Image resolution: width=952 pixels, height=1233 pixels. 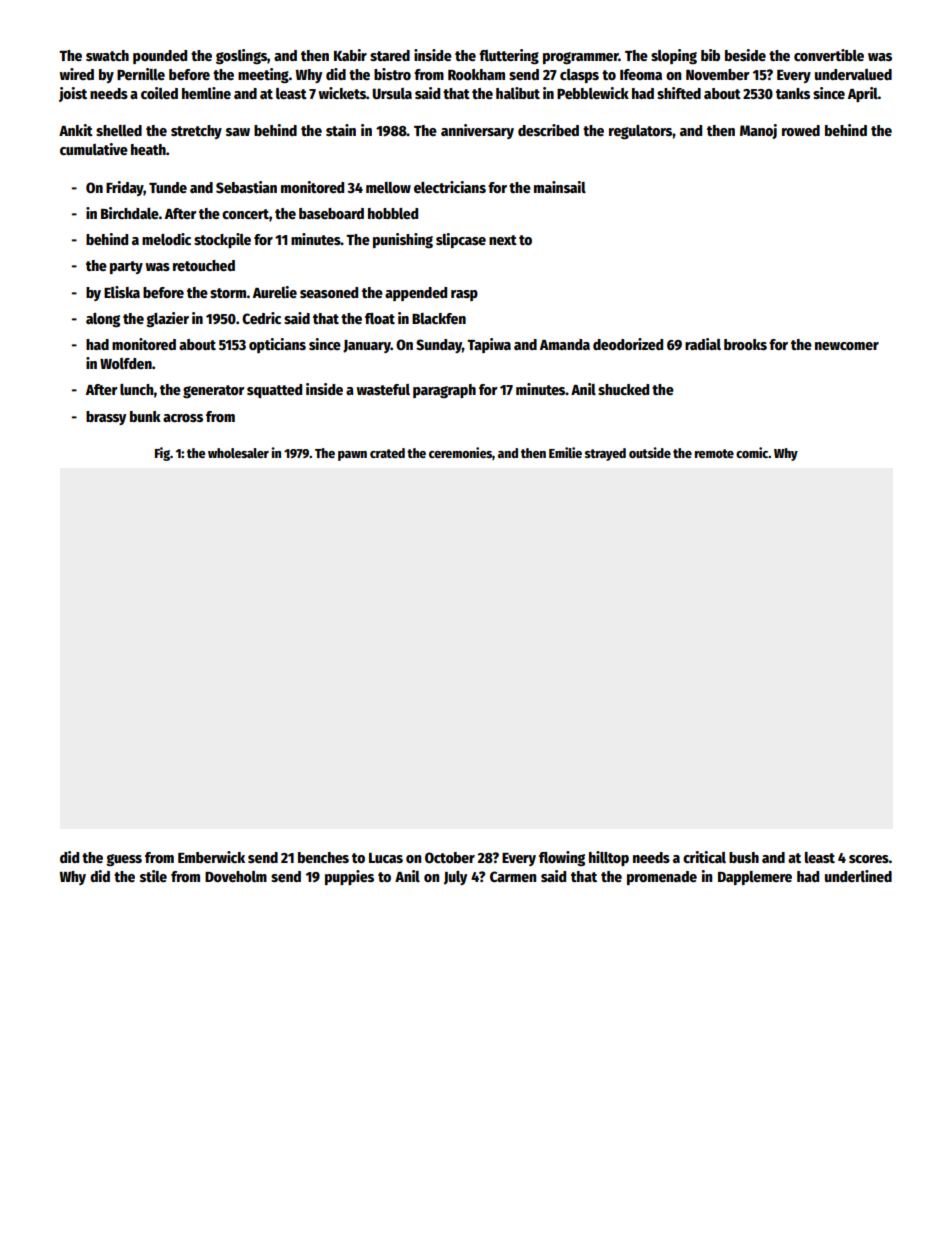 I want to click on seasoned, so click(x=329, y=292).
